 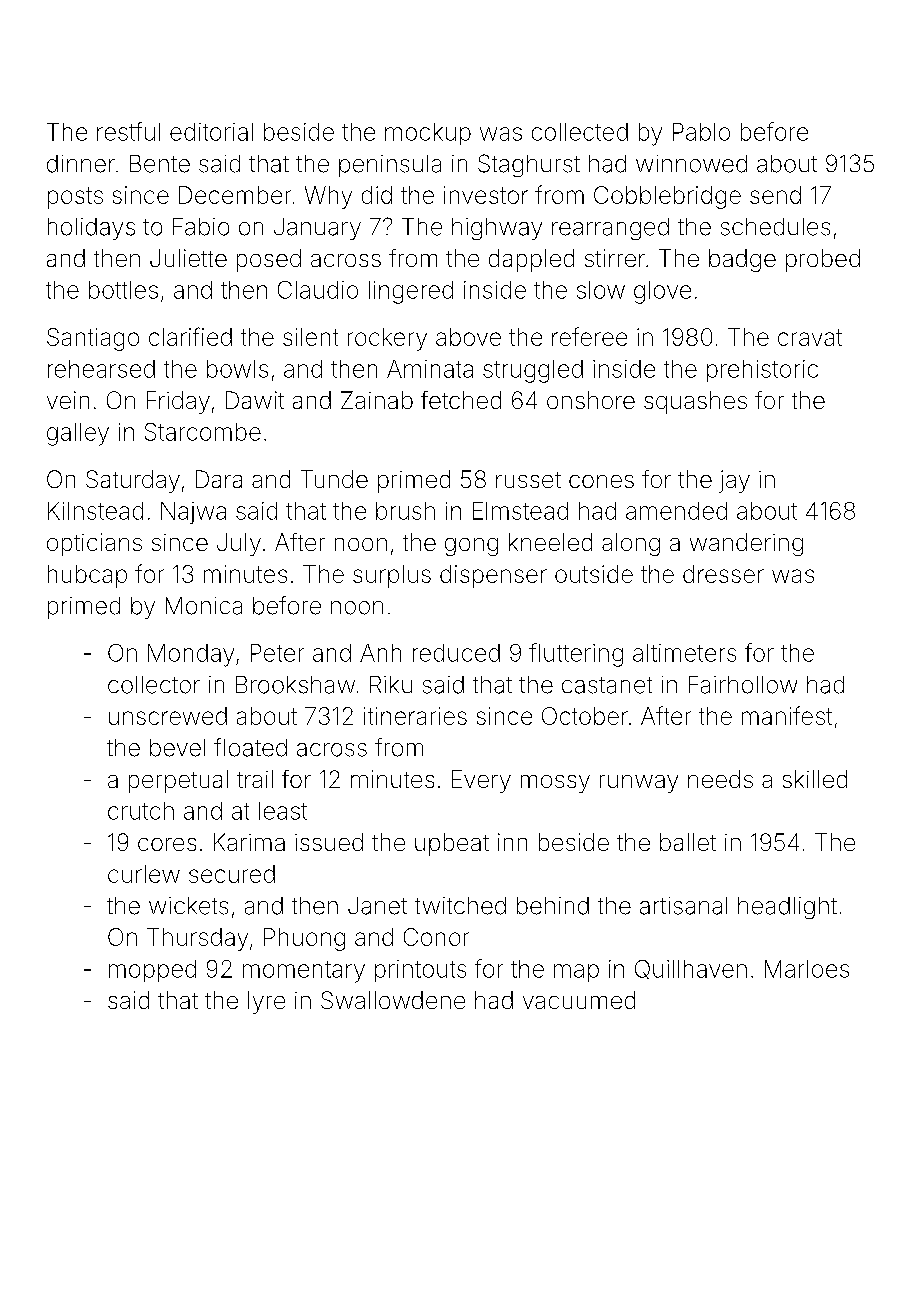 What do you see at coordinates (128, 131) in the page?
I see `restful` at bounding box center [128, 131].
